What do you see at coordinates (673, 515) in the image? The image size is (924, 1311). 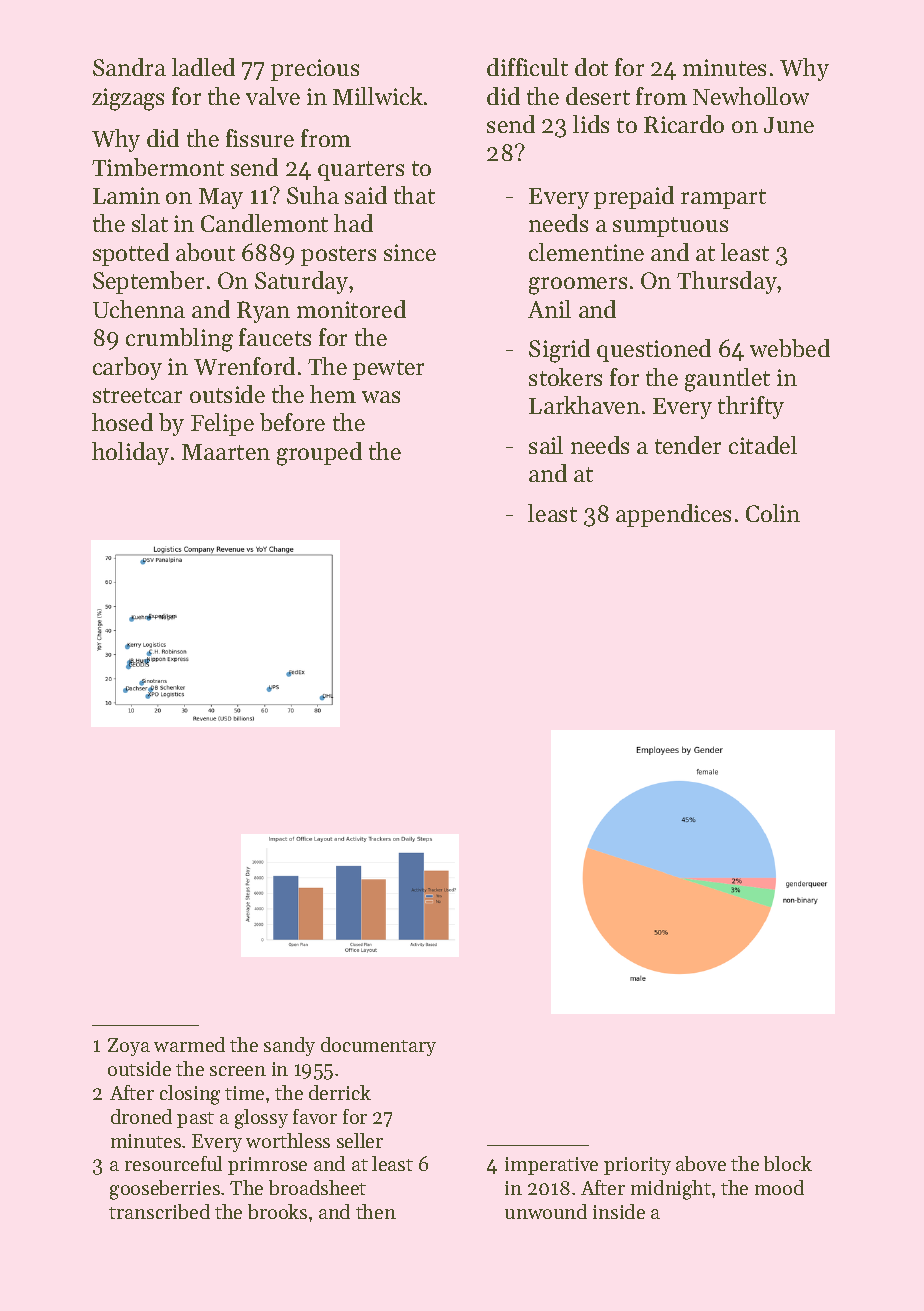 I see `appendices` at bounding box center [673, 515].
